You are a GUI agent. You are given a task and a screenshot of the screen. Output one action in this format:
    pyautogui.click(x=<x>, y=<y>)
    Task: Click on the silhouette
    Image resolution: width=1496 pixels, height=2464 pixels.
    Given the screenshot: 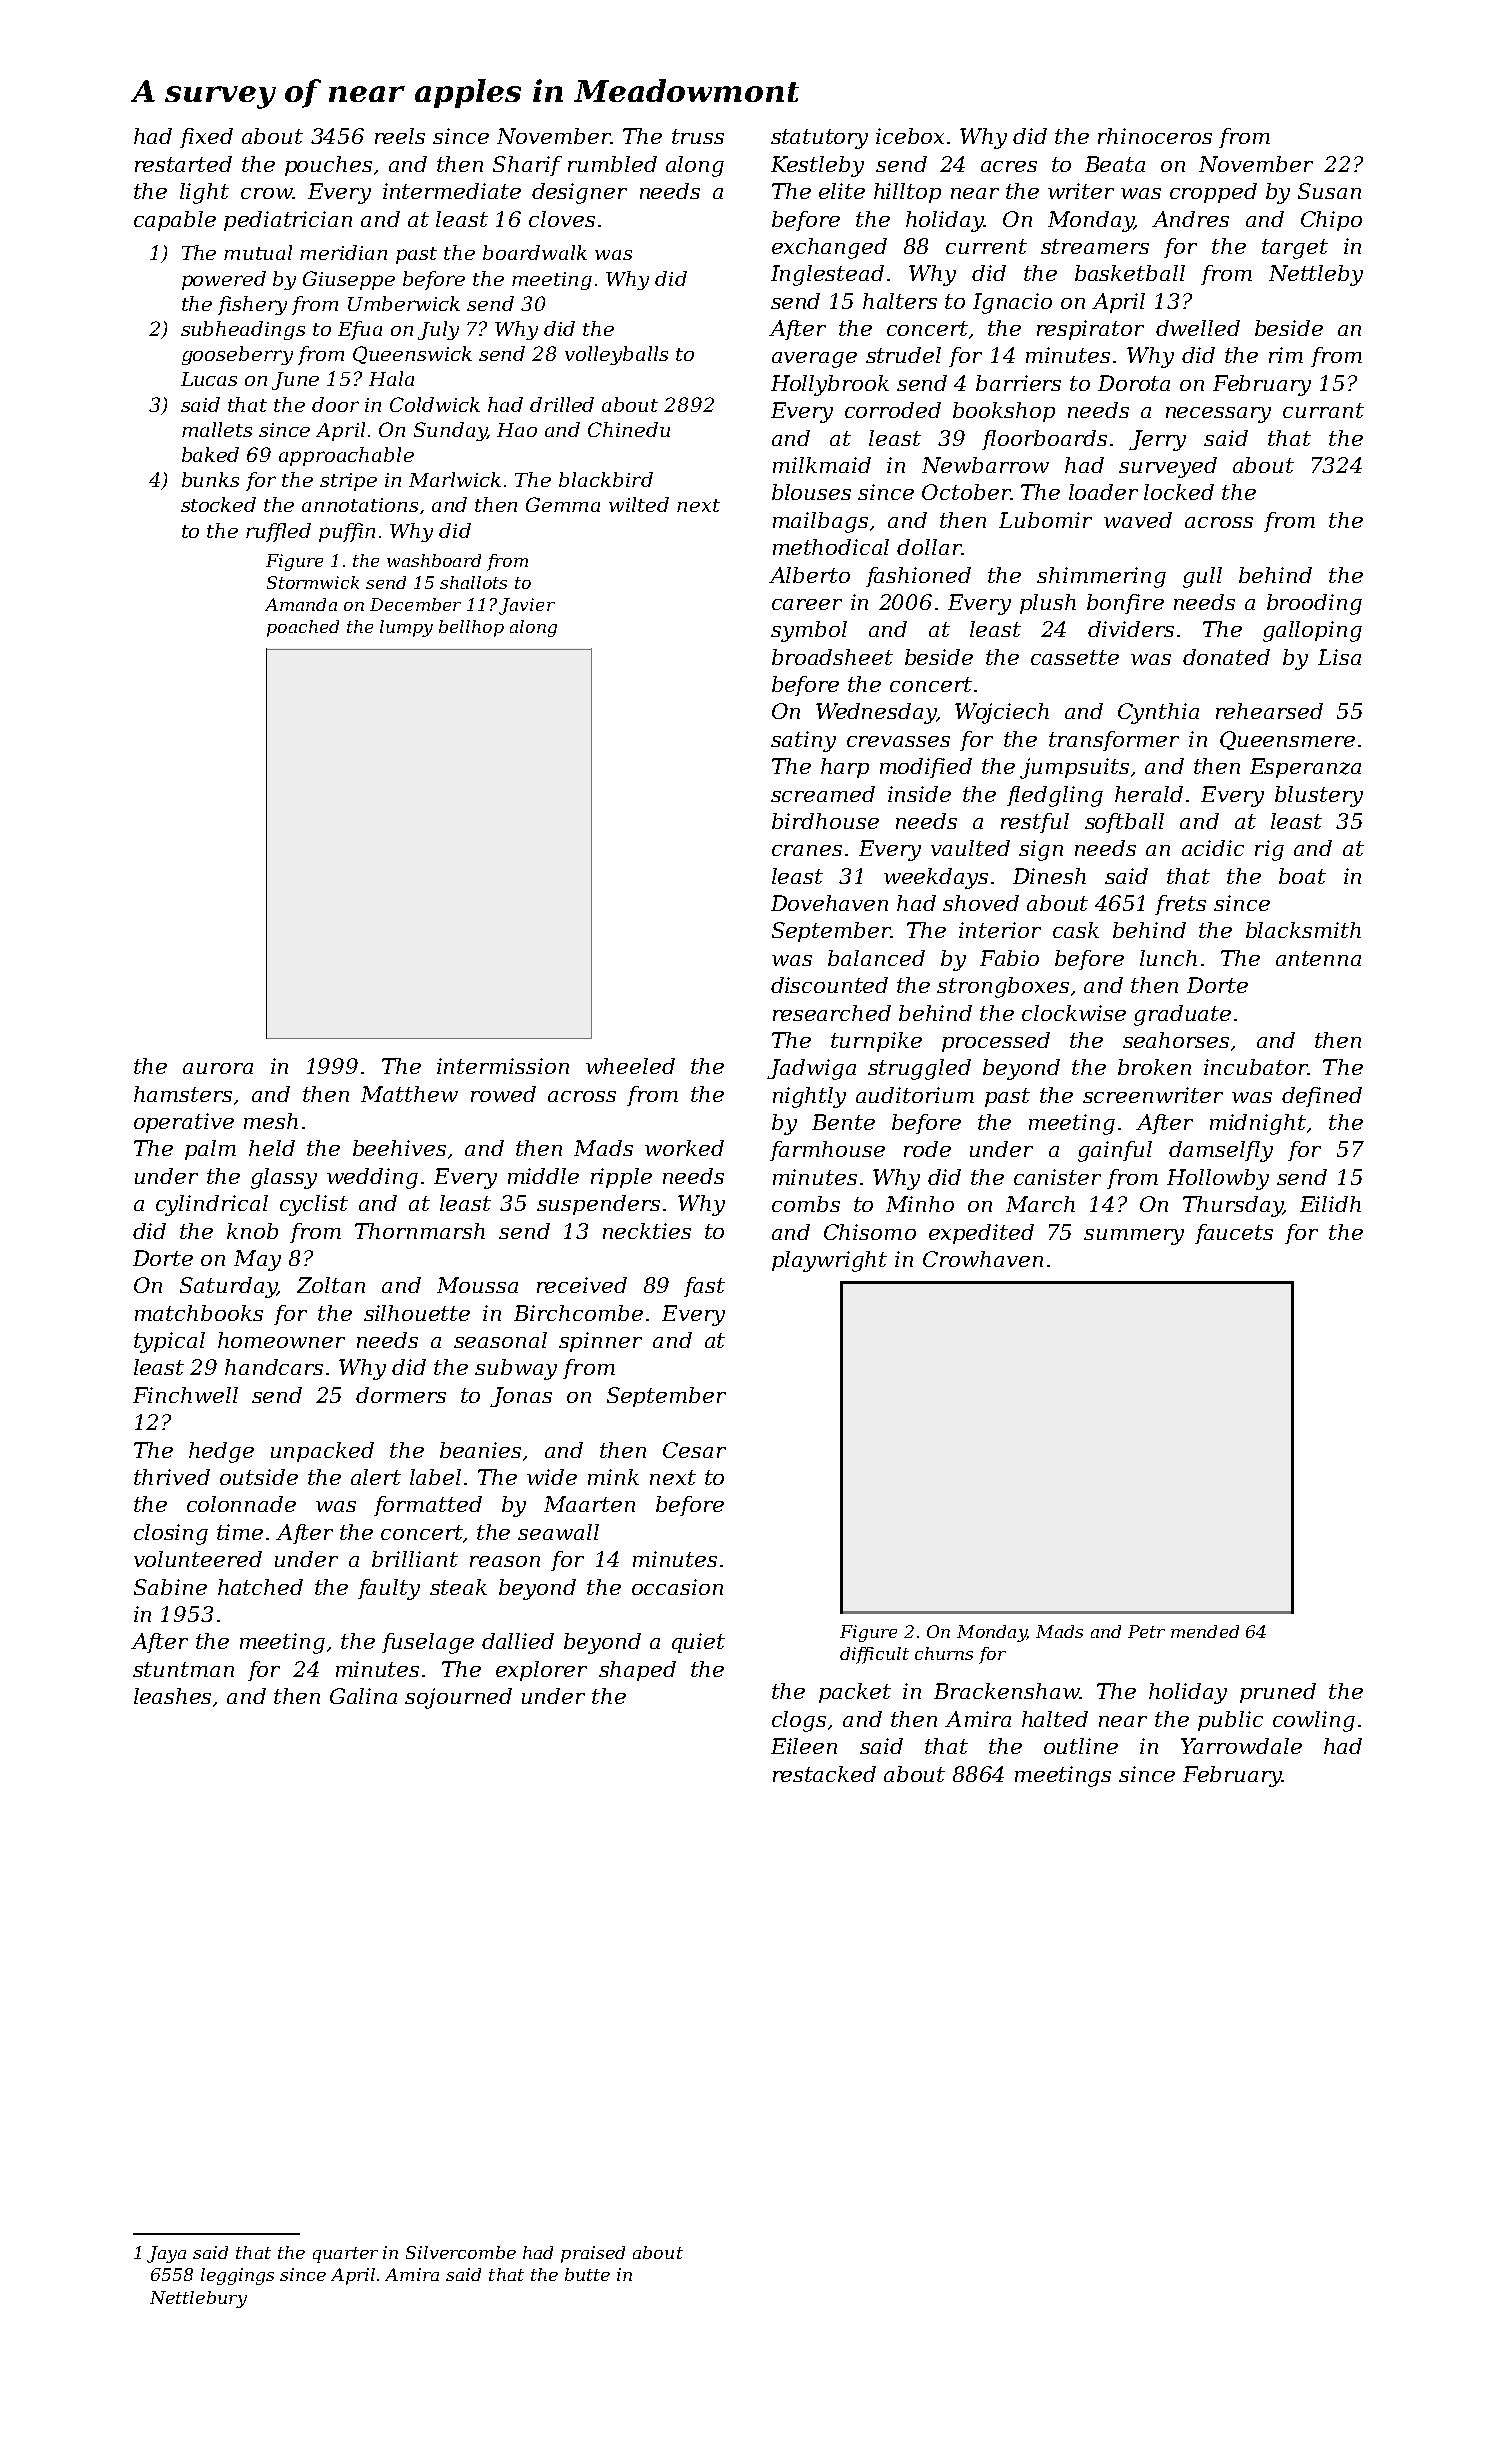 What is the action you would take?
    pyautogui.click(x=417, y=1313)
